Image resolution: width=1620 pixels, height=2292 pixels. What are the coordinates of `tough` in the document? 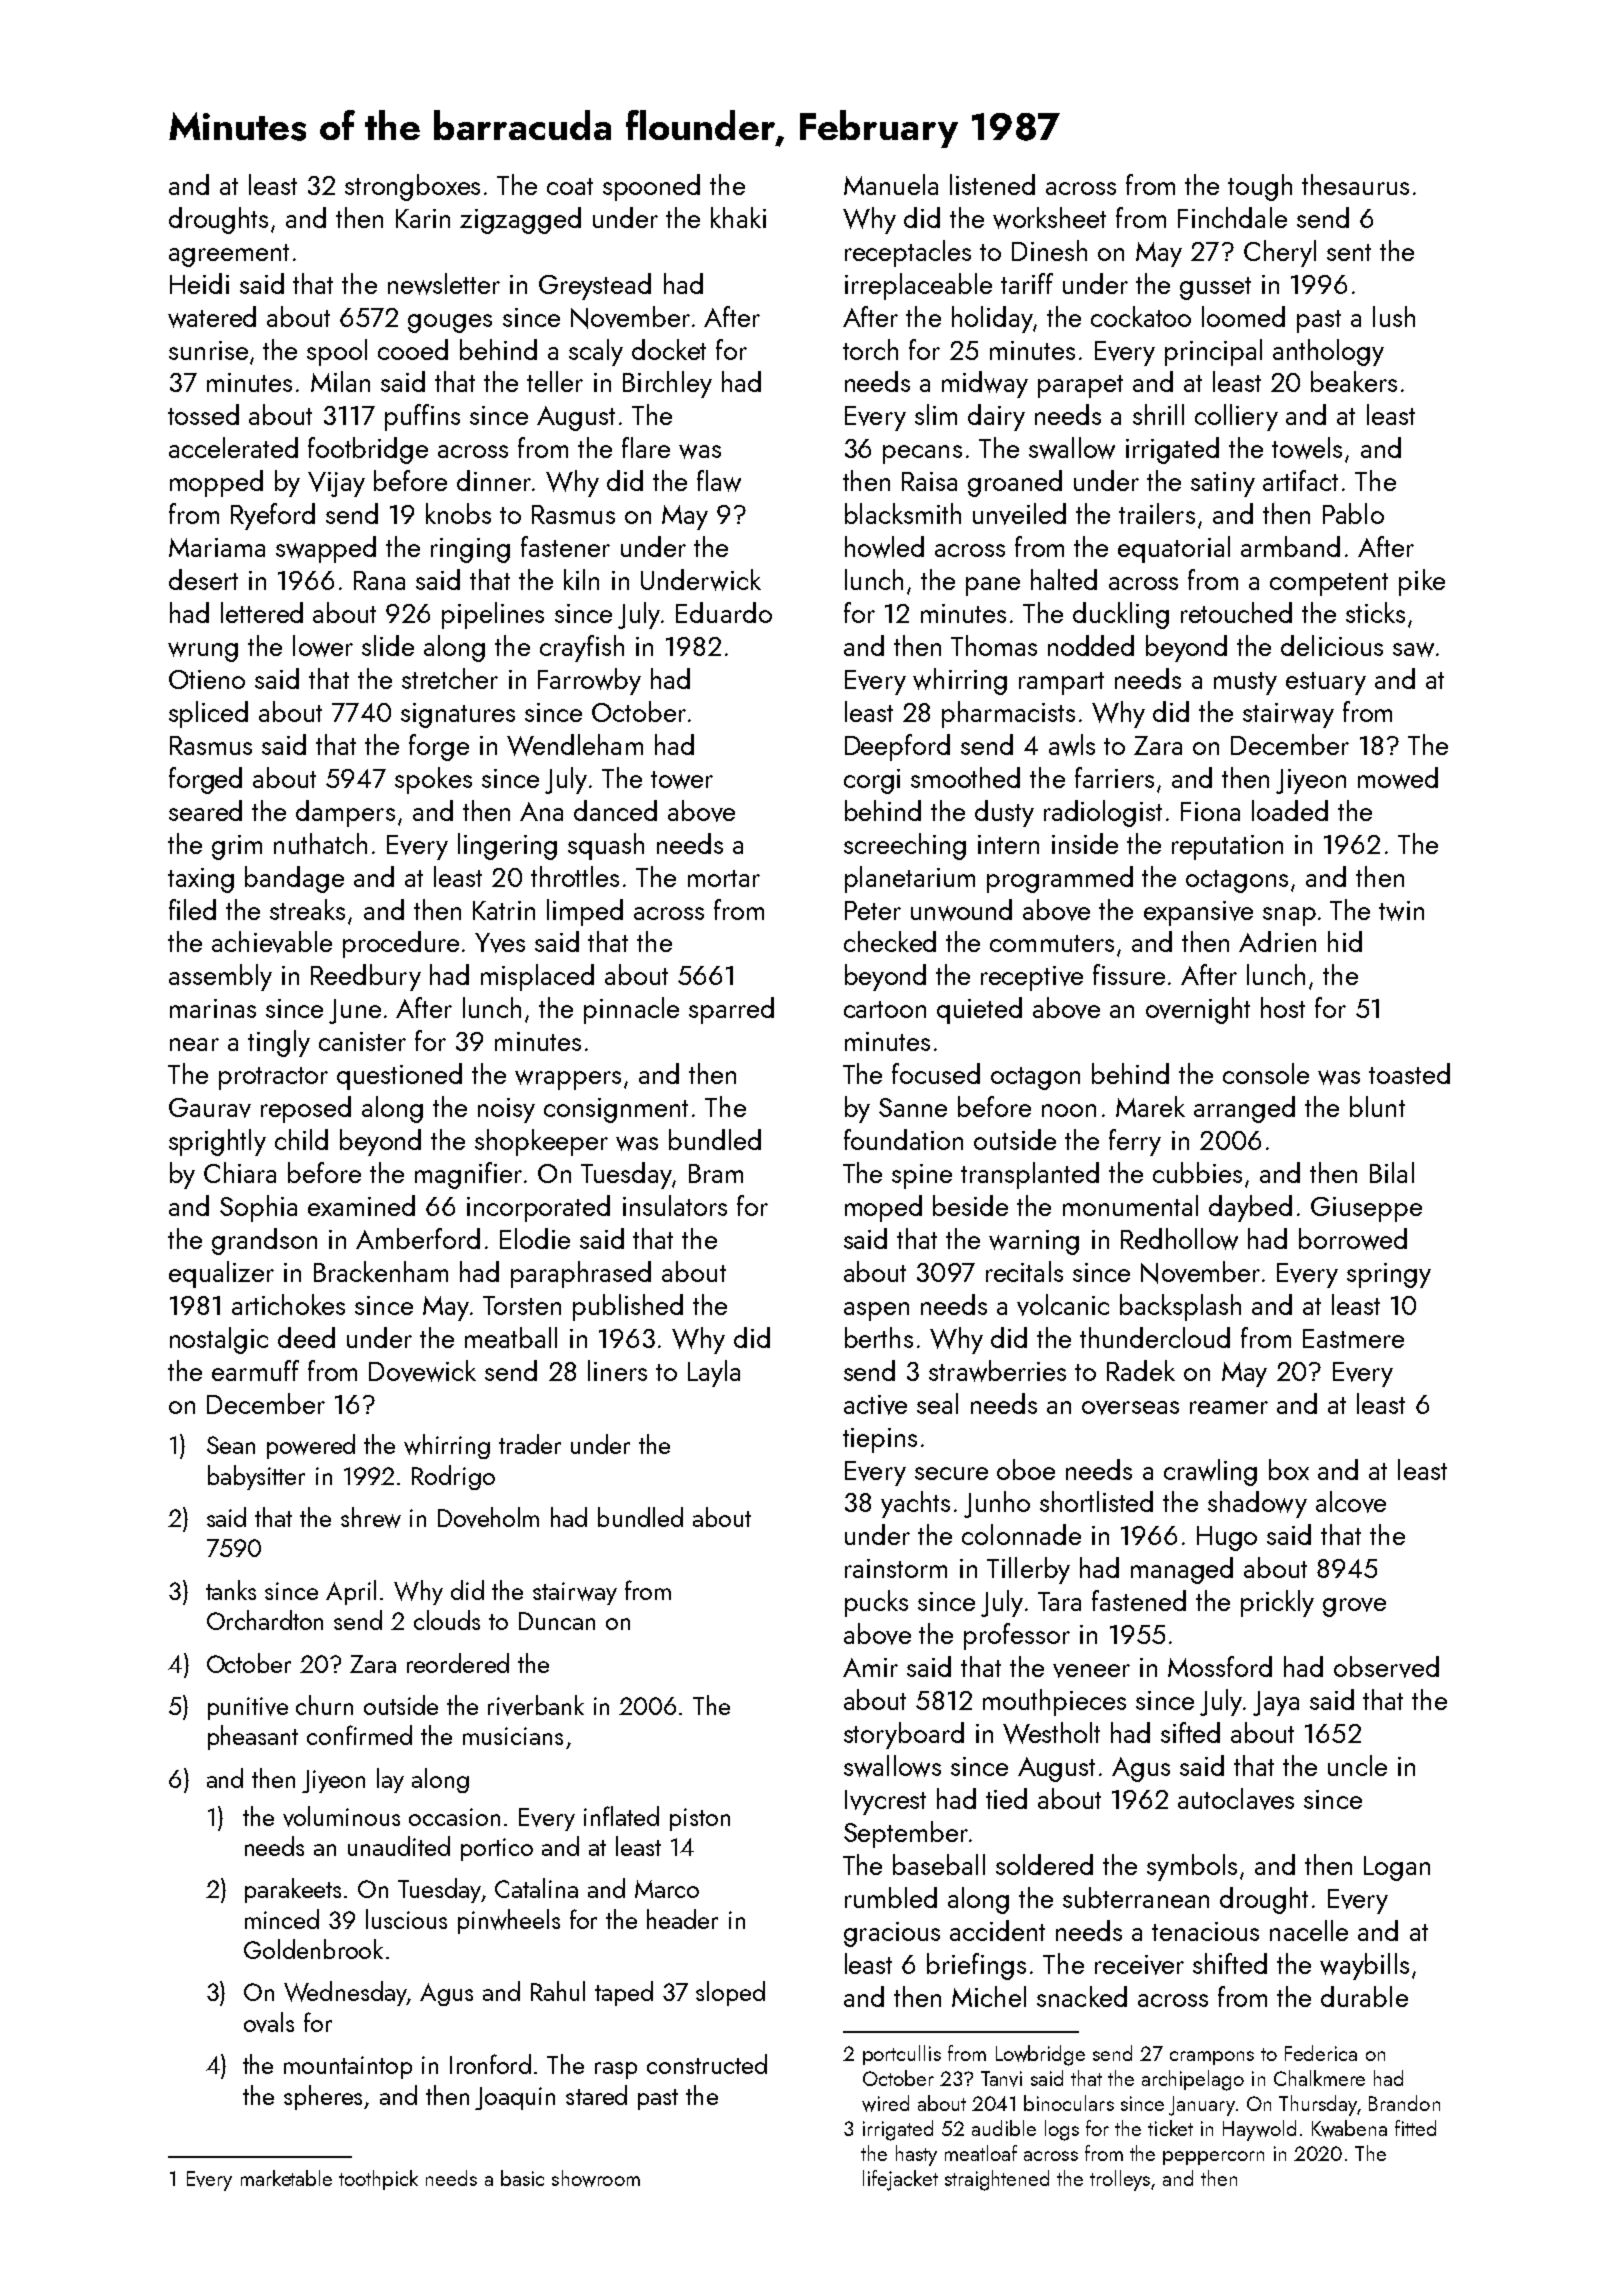 It's located at (1260, 187).
